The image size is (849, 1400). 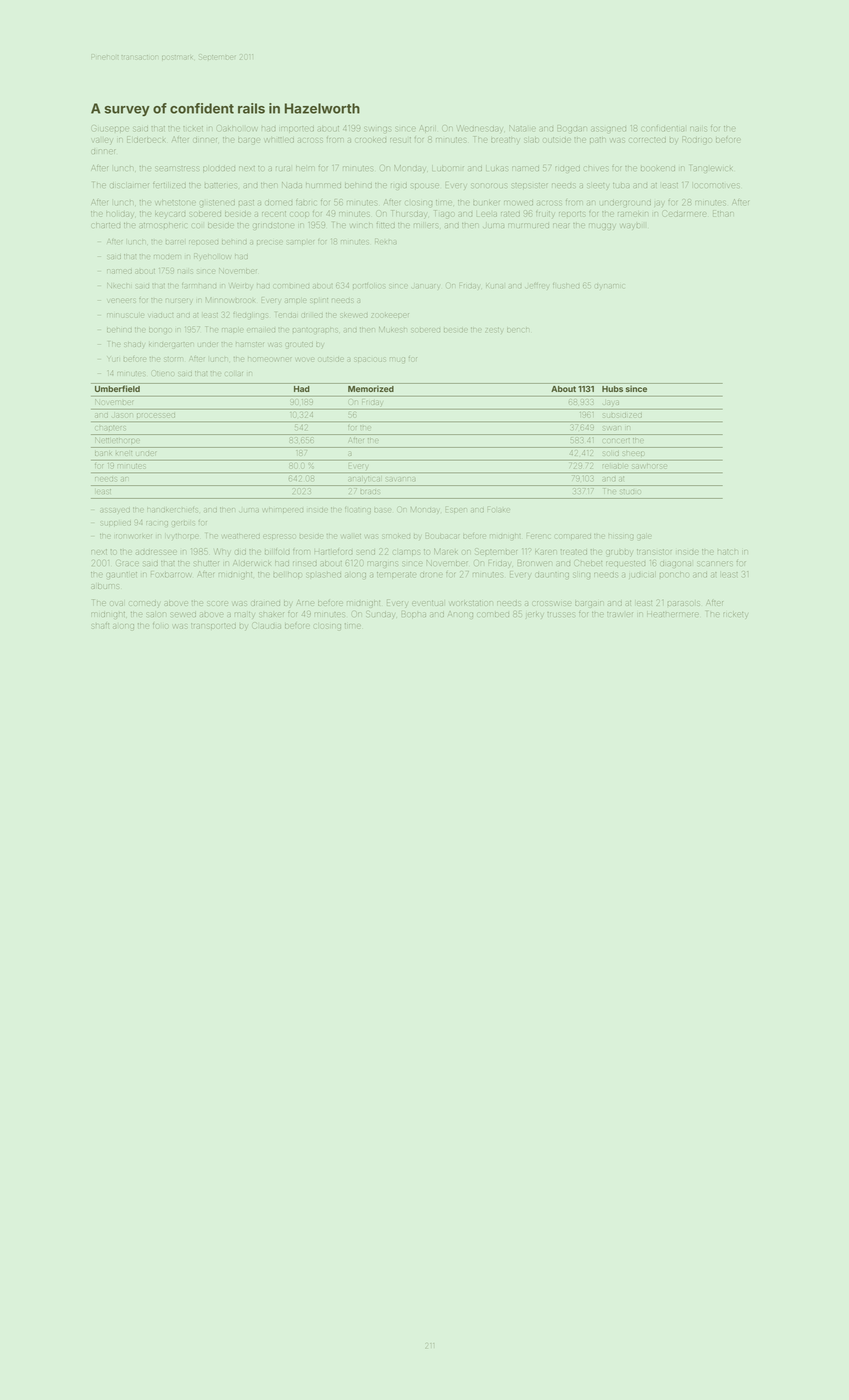 I want to click on zookeeper, so click(x=390, y=315).
